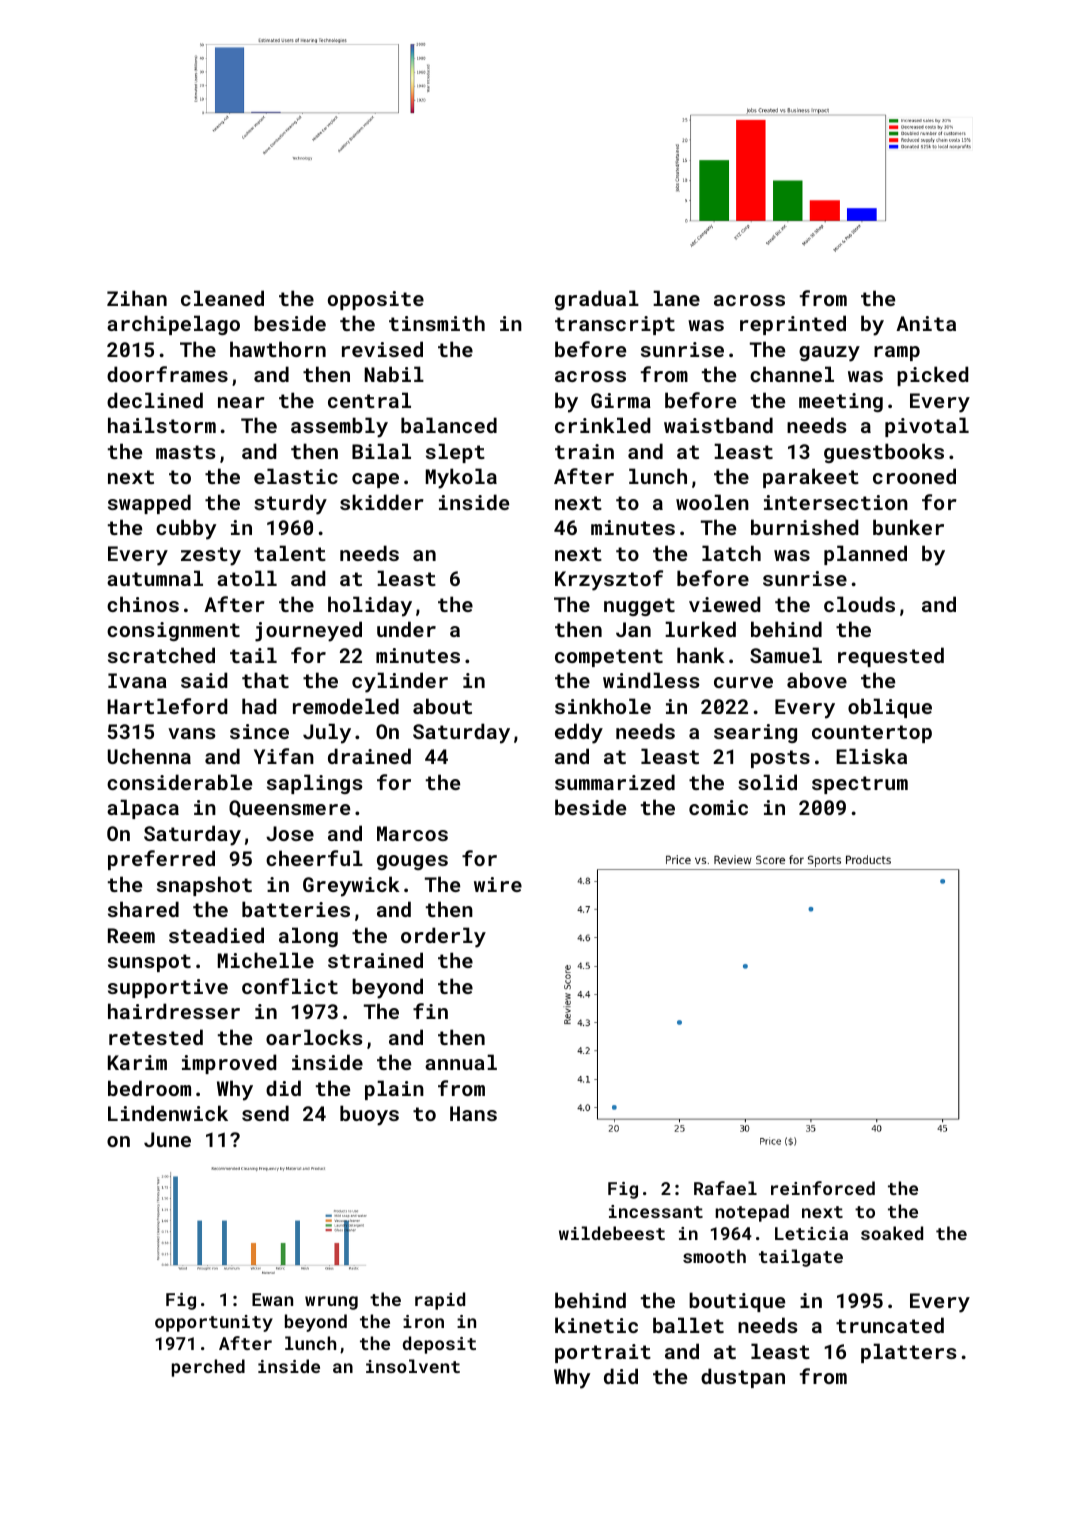 The image size is (1079, 1526). I want to click on soaked, so click(892, 1233).
